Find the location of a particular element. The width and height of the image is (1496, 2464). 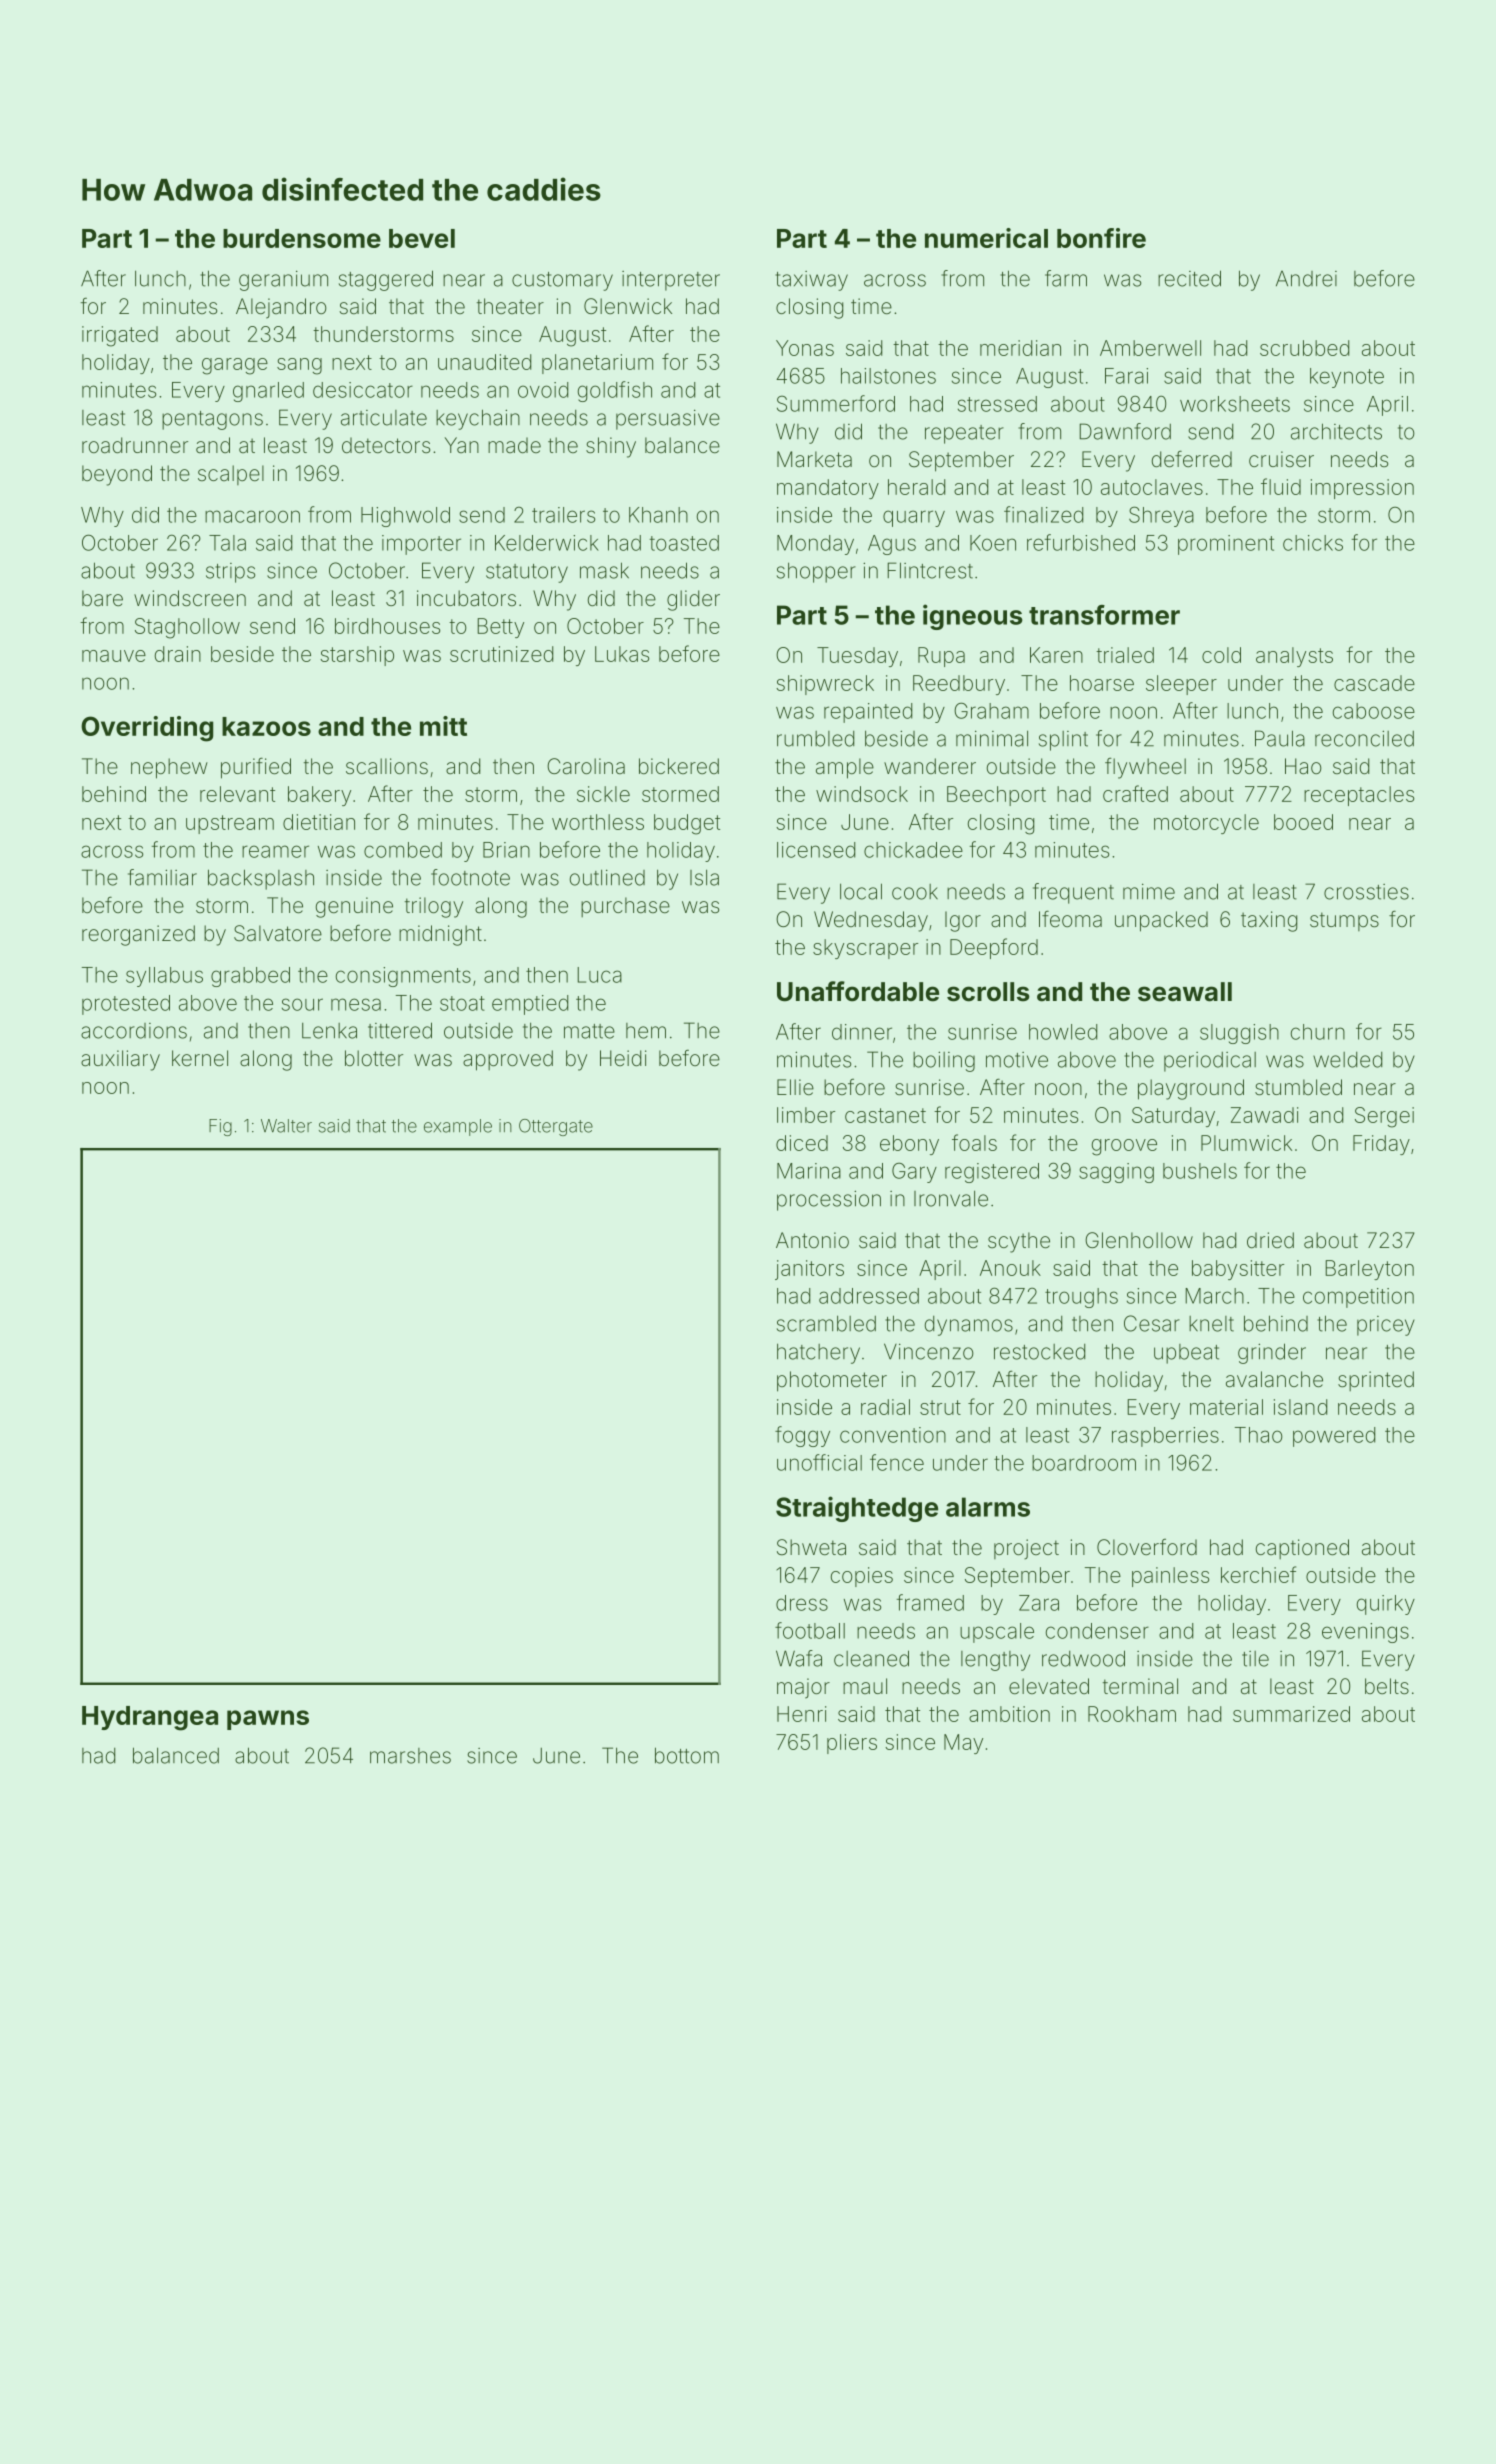

unofficial is located at coordinates (819, 1462).
